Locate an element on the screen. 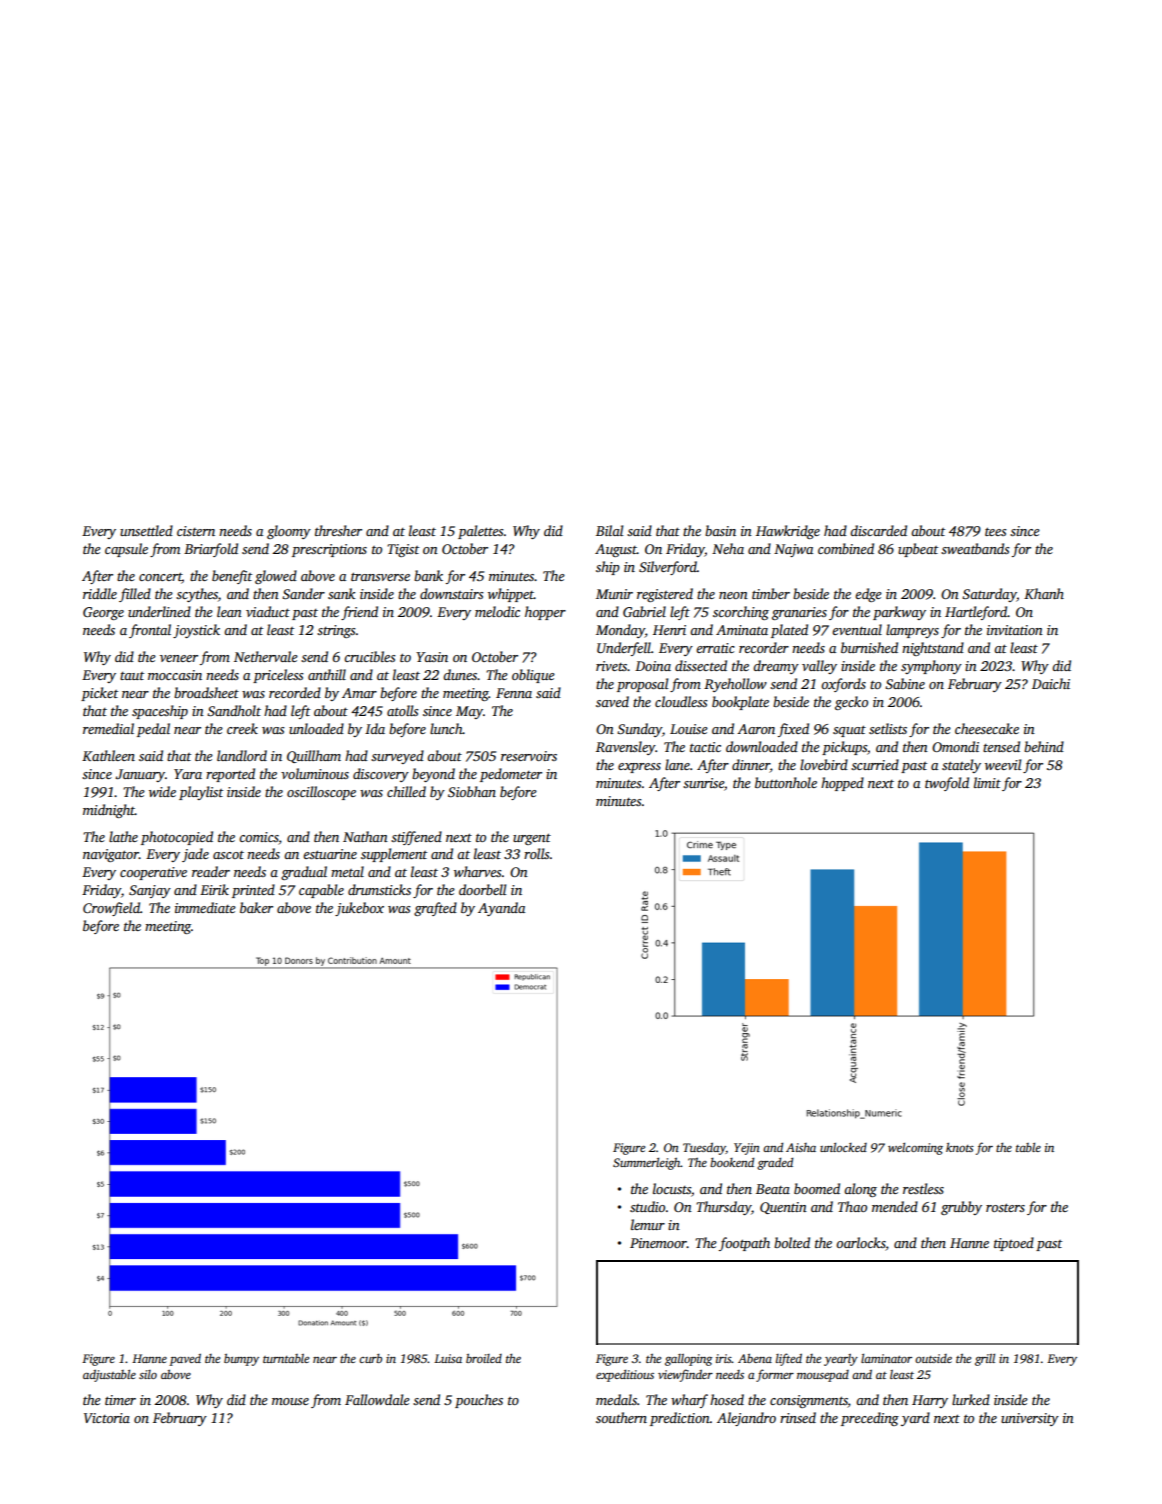  unsettled is located at coordinates (146, 530).
